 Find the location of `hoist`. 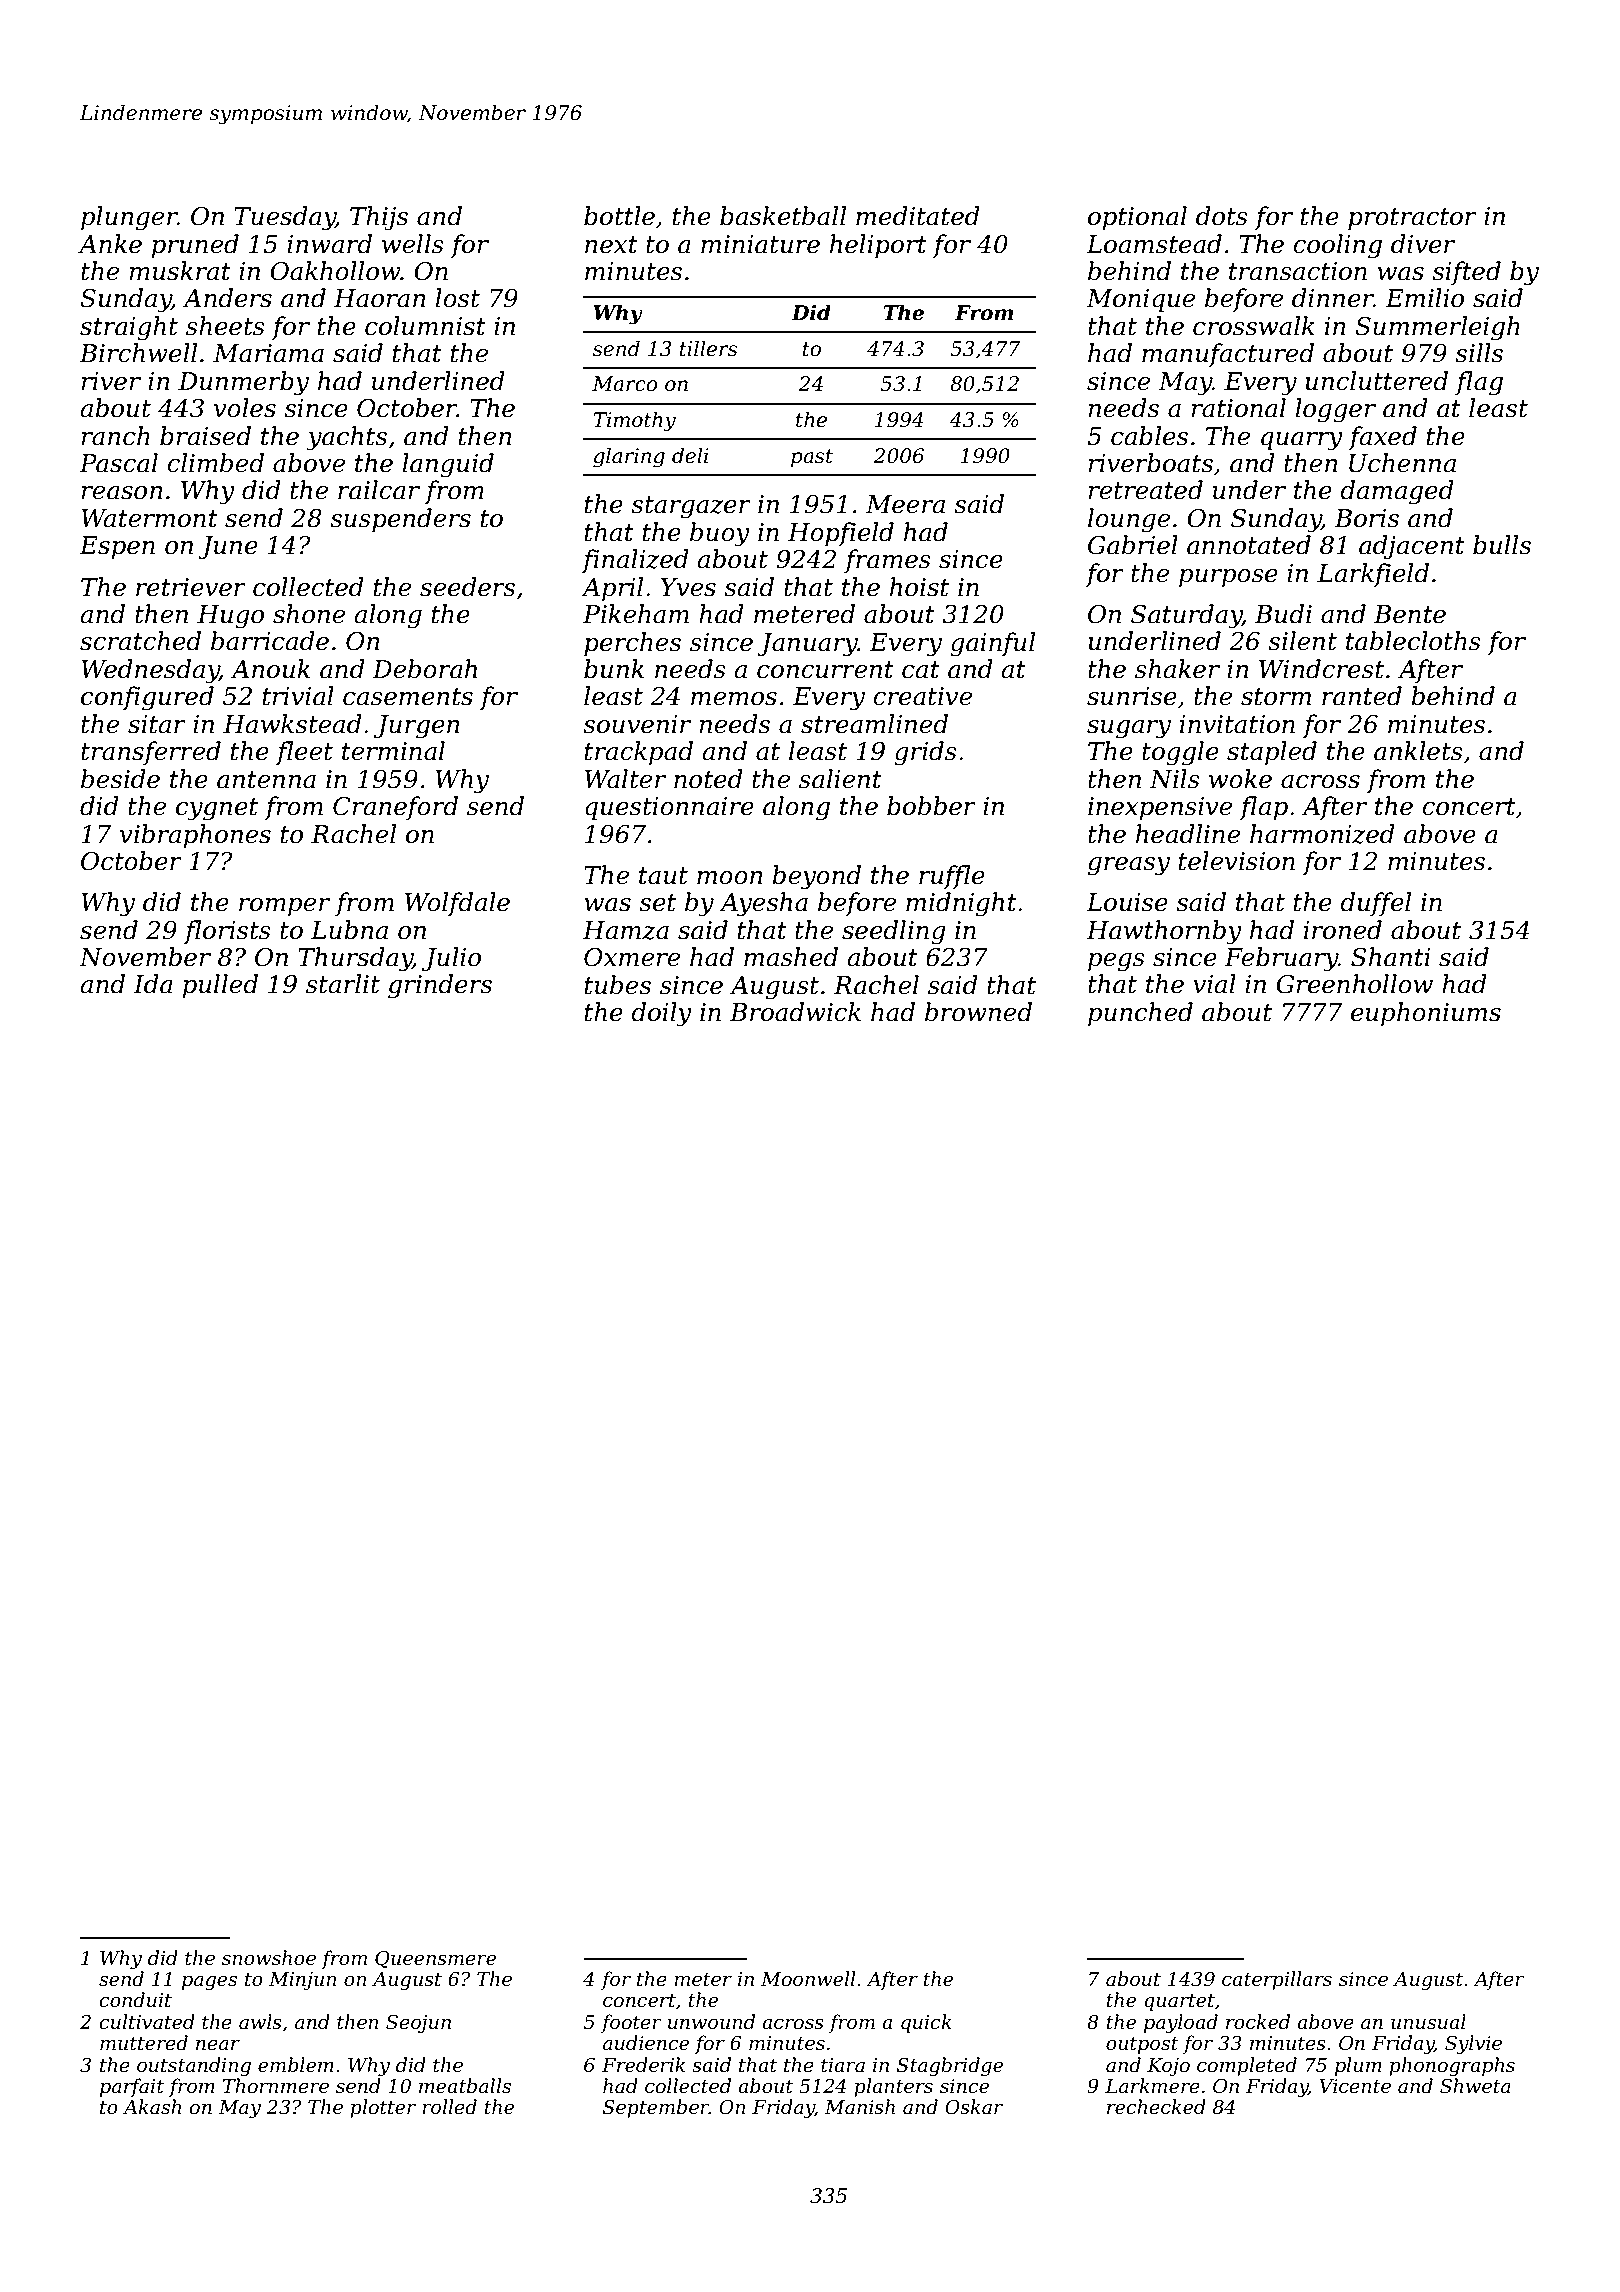

hoist is located at coordinates (919, 587).
